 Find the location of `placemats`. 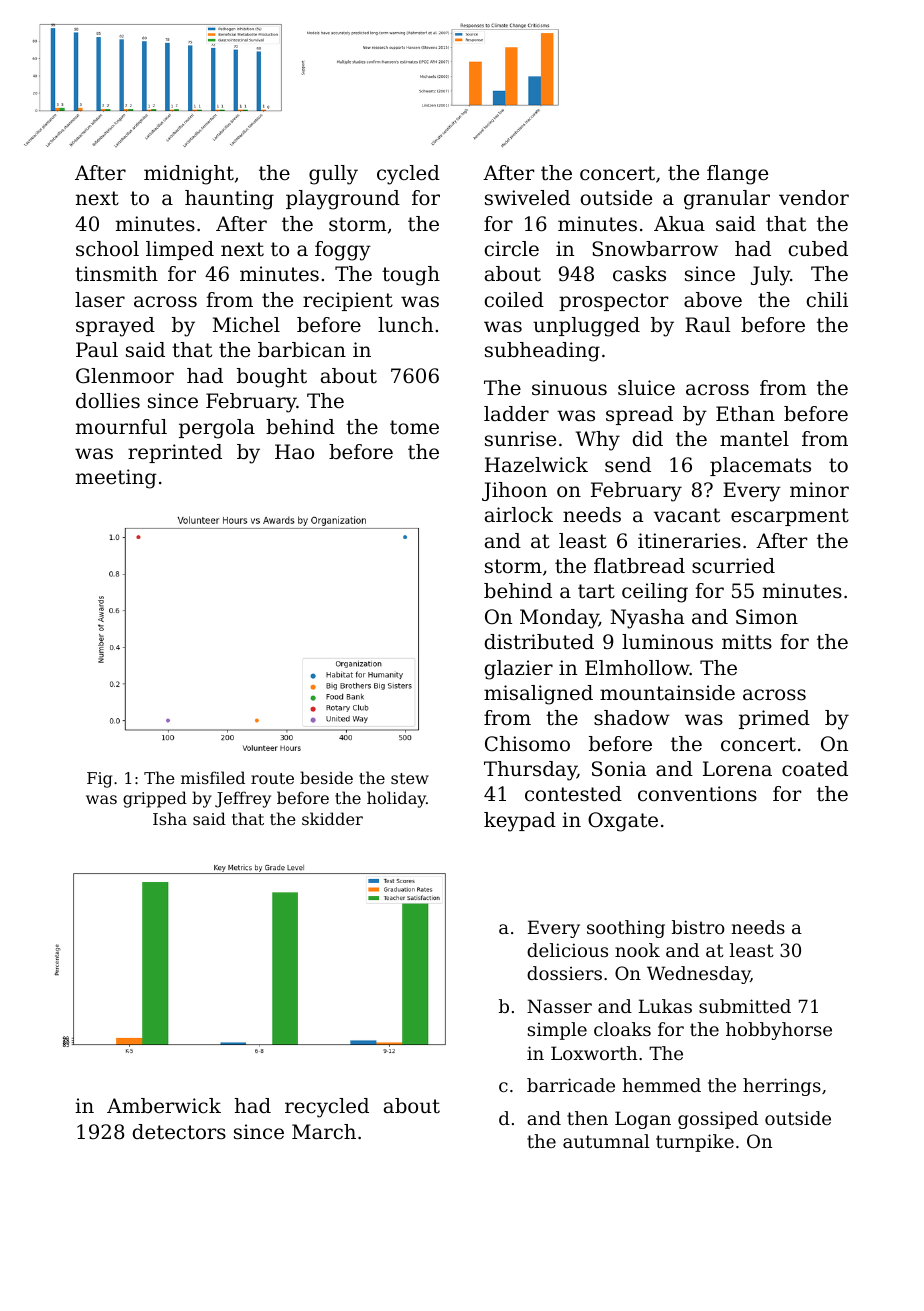

placemats is located at coordinates (760, 466).
